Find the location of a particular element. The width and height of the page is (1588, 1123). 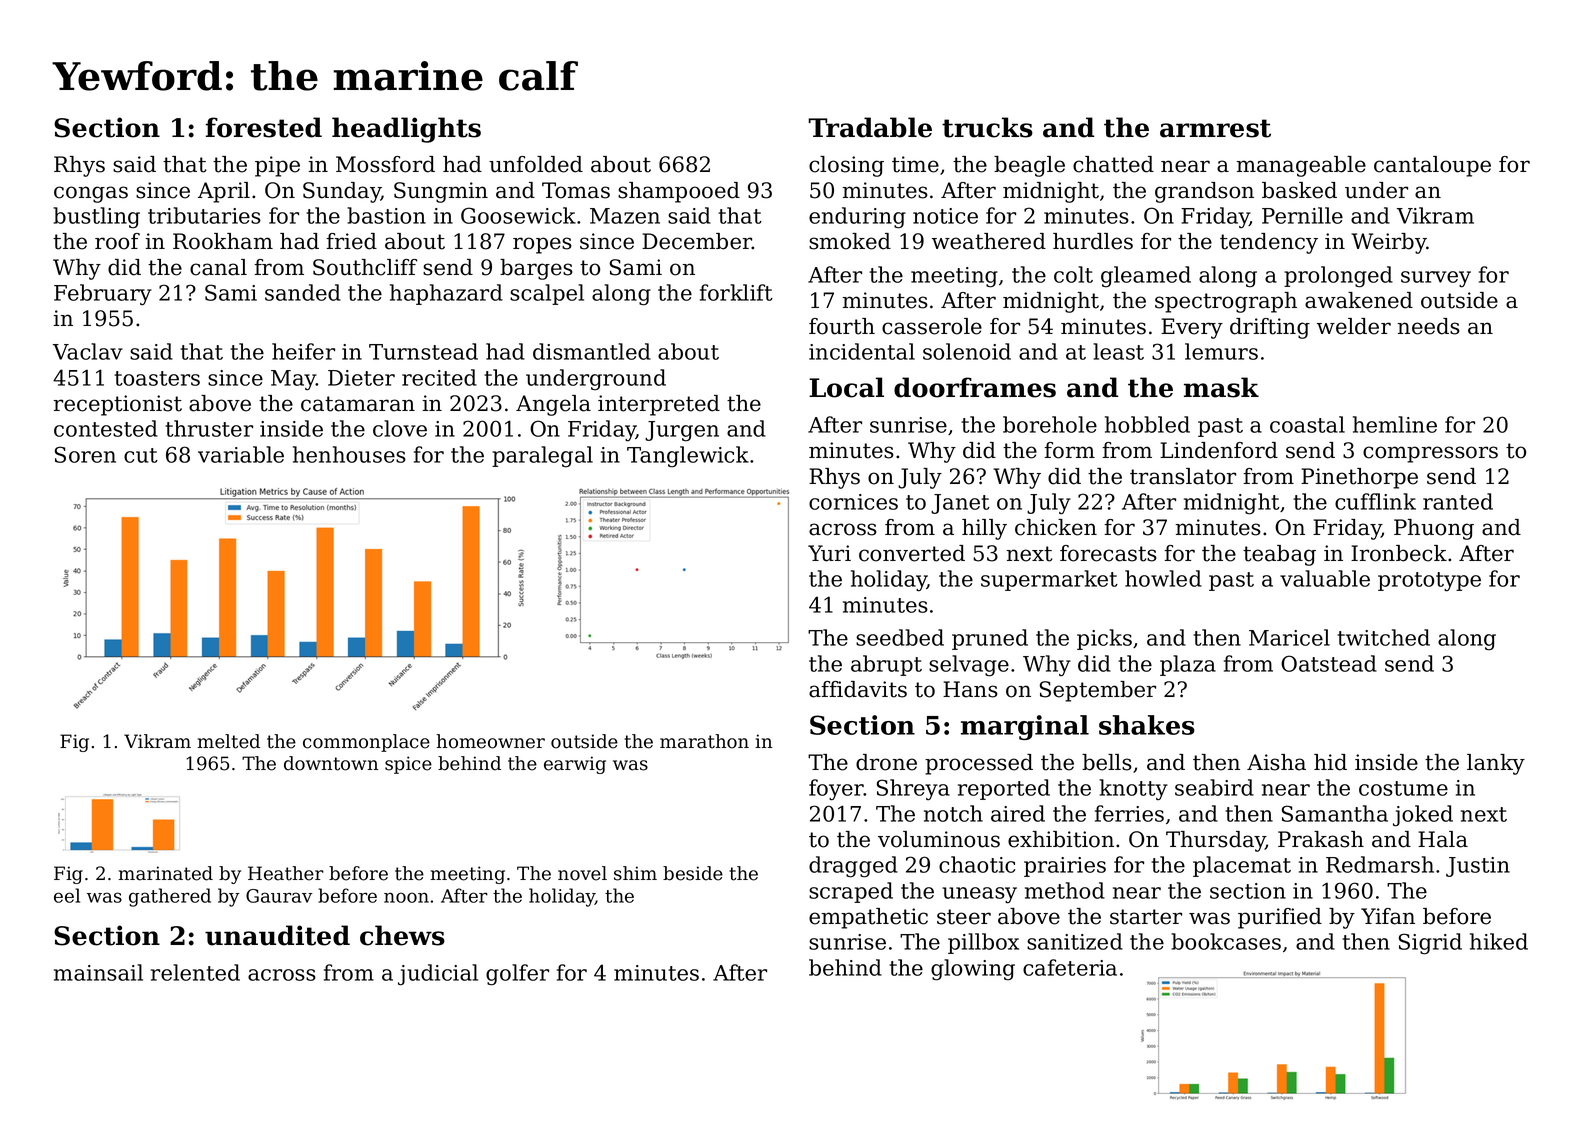

homeowner is located at coordinates (490, 741).
